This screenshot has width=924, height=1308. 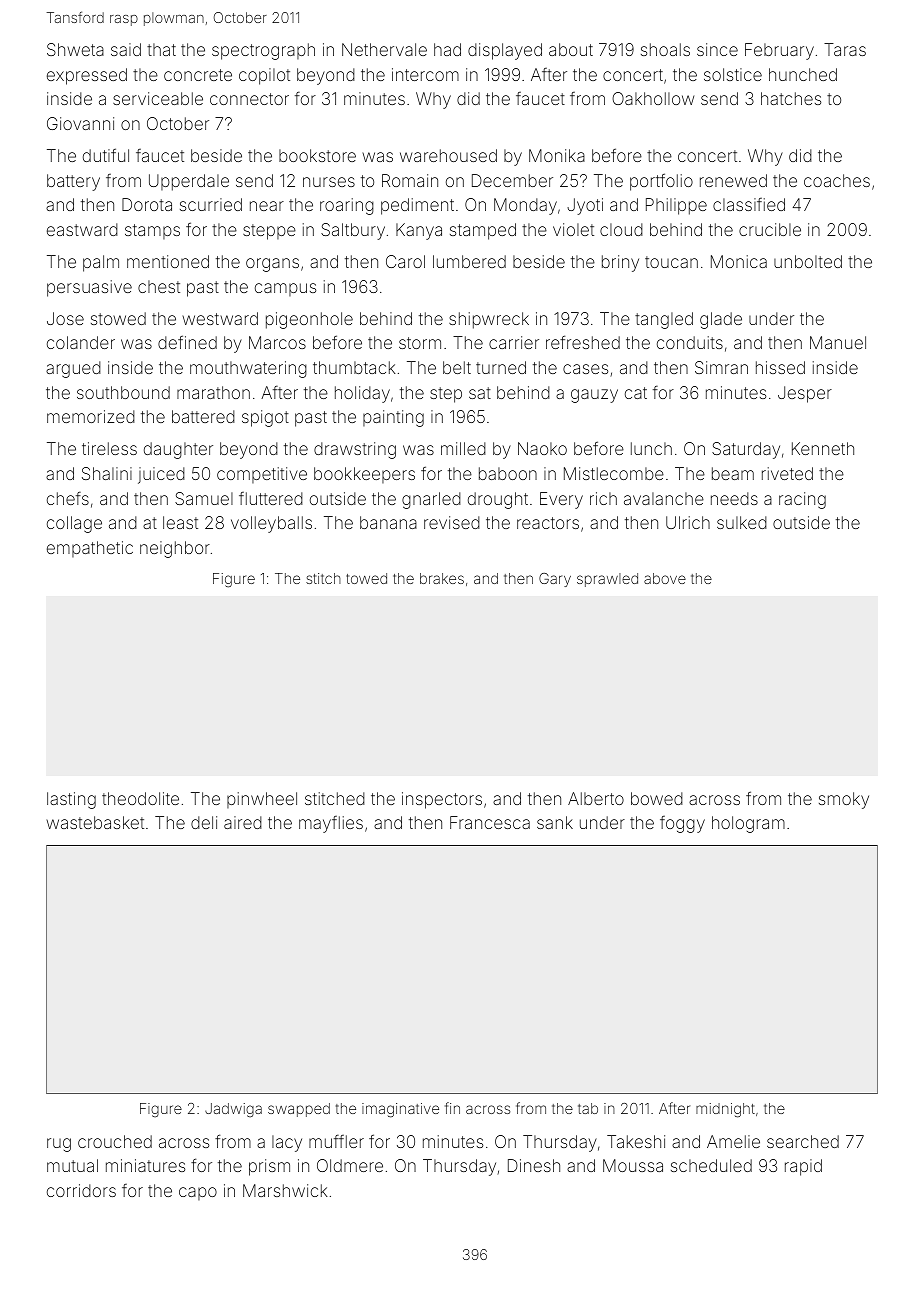 I want to click on corridors, so click(x=81, y=1190).
